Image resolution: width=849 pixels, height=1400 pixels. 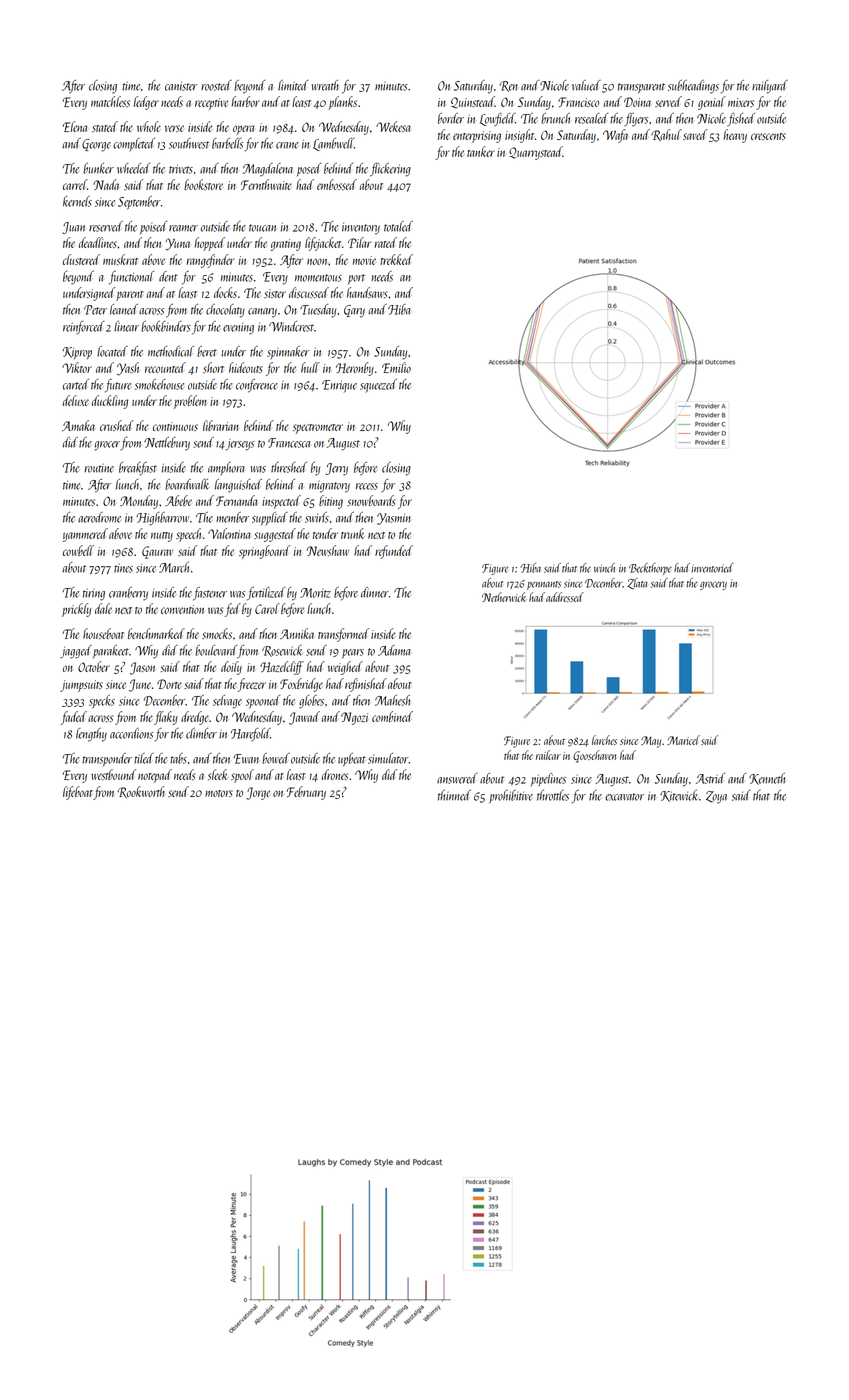 What do you see at coordinates (396, 367) in the screenshot?
I see `Emilio` at bounding box center [396, 367].
